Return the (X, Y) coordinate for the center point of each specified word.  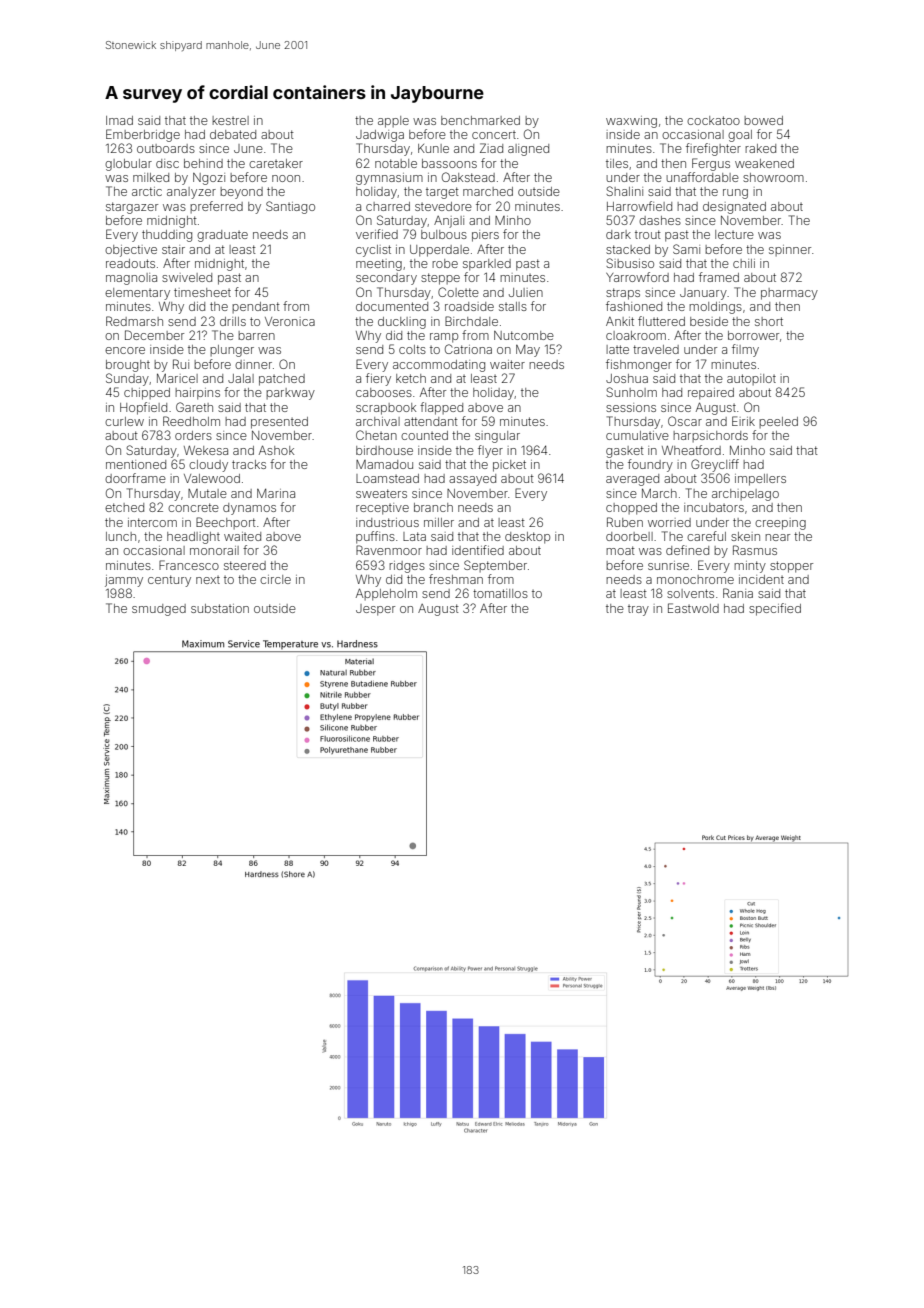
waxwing (631, 122)
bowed (763, 120)
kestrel (230, 120)
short (769, 321)
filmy (745, 350)
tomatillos (500, 593)
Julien (526, 292)
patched (282, 380)
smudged (159, 610)
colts (412, 349)
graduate (222, 236)
